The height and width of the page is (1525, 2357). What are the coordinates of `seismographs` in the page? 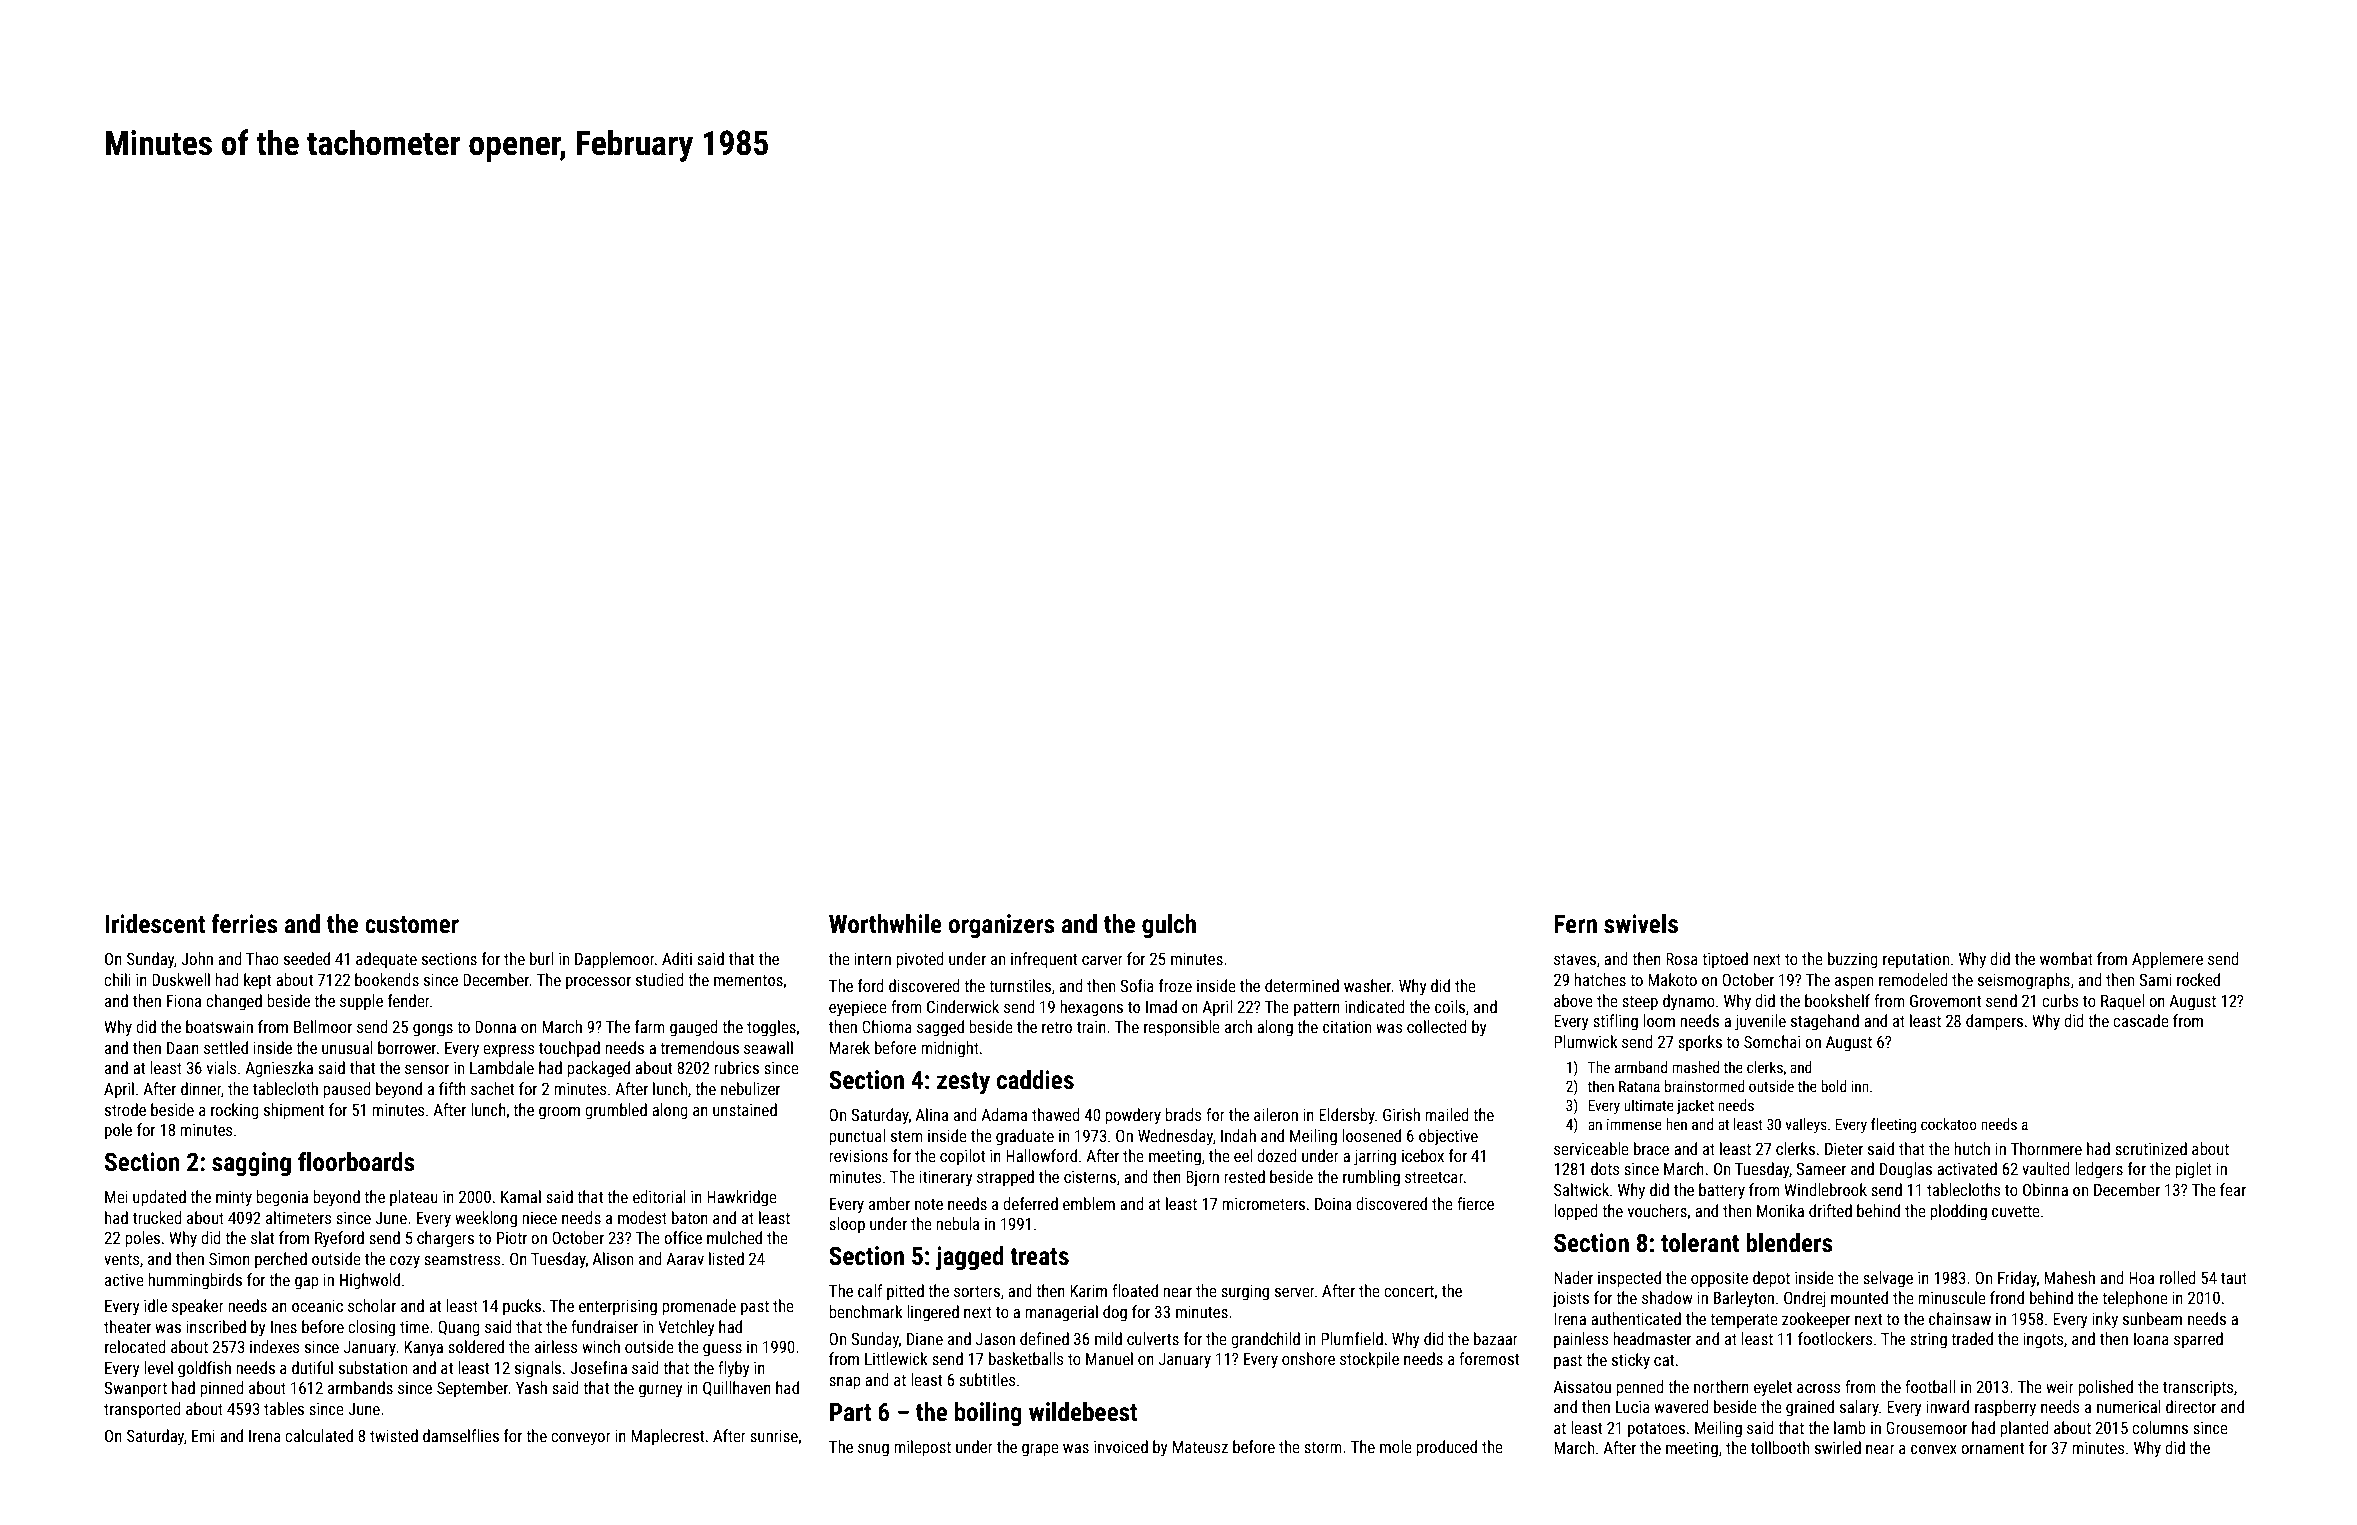 It's located at (2024, 981).
